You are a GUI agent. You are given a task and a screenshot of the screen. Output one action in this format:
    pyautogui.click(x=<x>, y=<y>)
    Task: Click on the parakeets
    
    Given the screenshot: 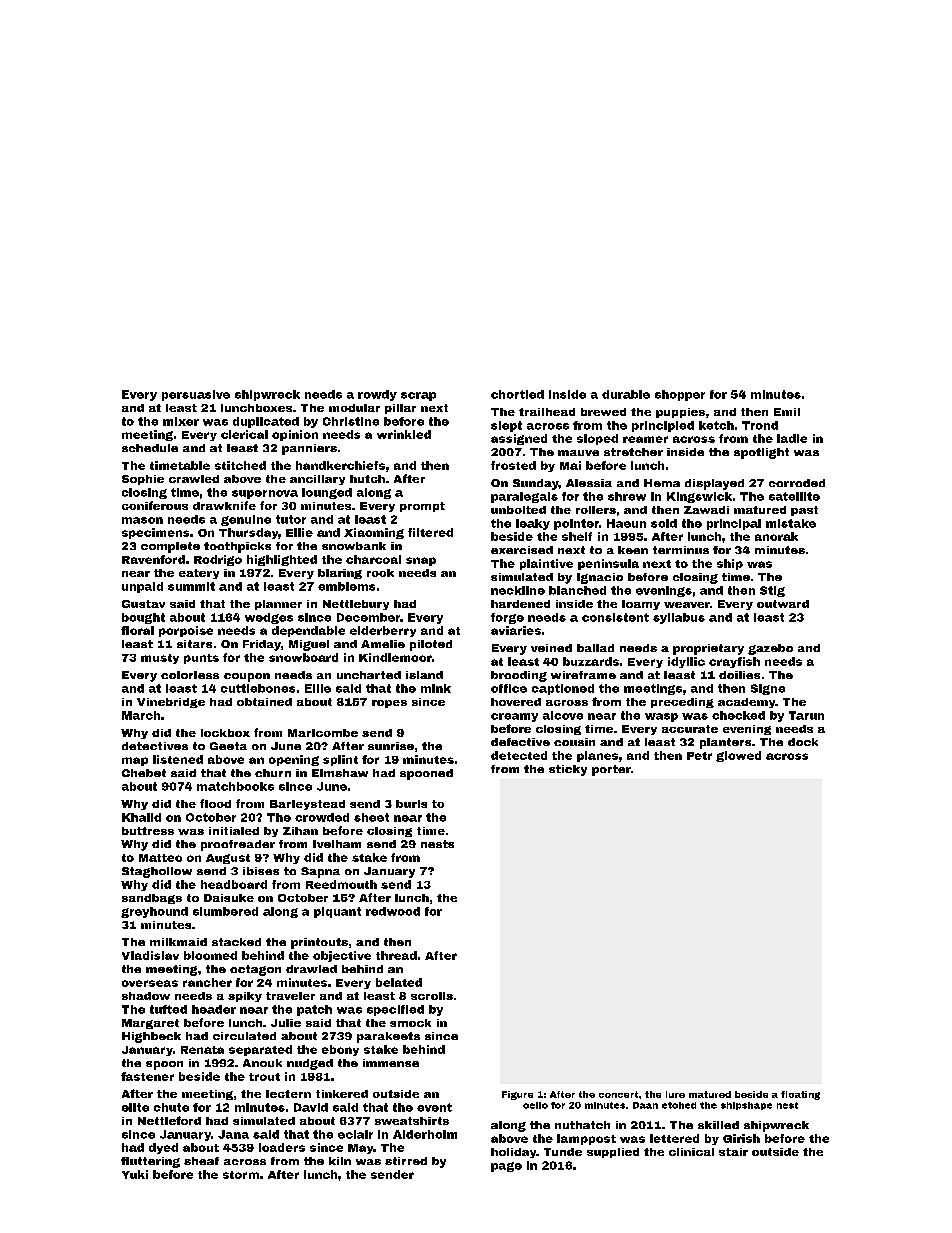 What is the action you would take?
    pyautogui.click(x=388, y=1037)
